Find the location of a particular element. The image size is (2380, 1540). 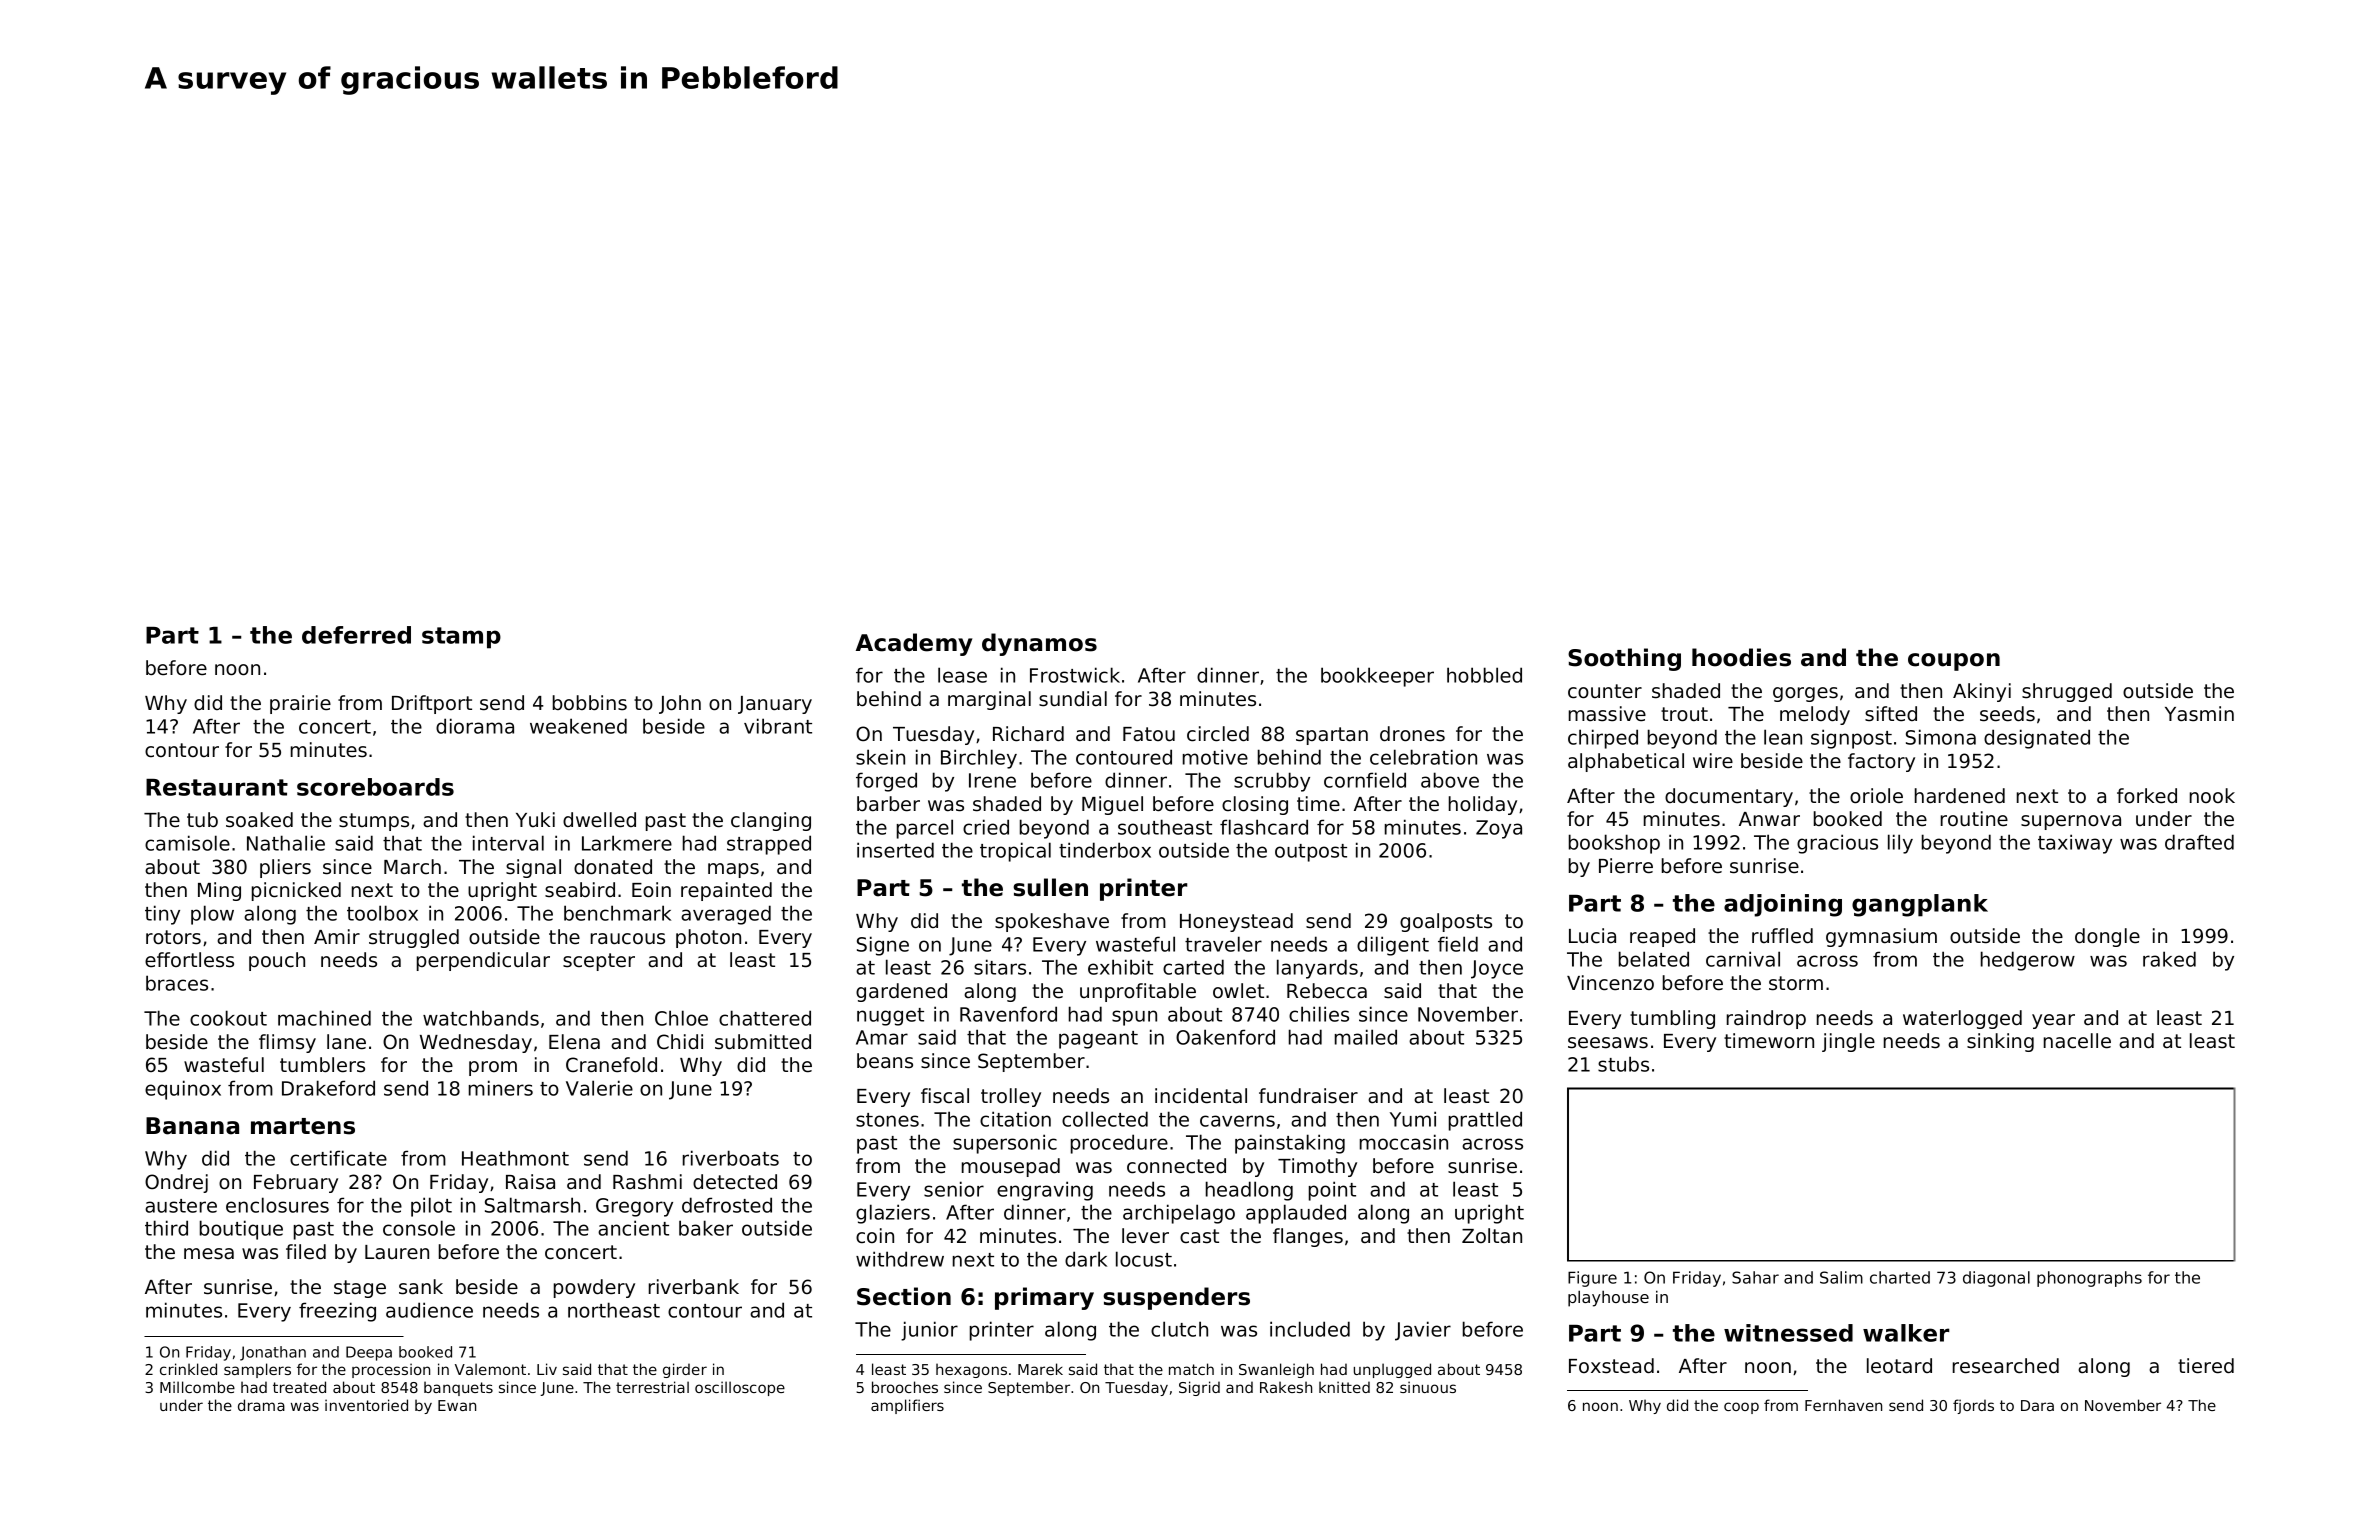

John is located at coordinates (680, 704).
